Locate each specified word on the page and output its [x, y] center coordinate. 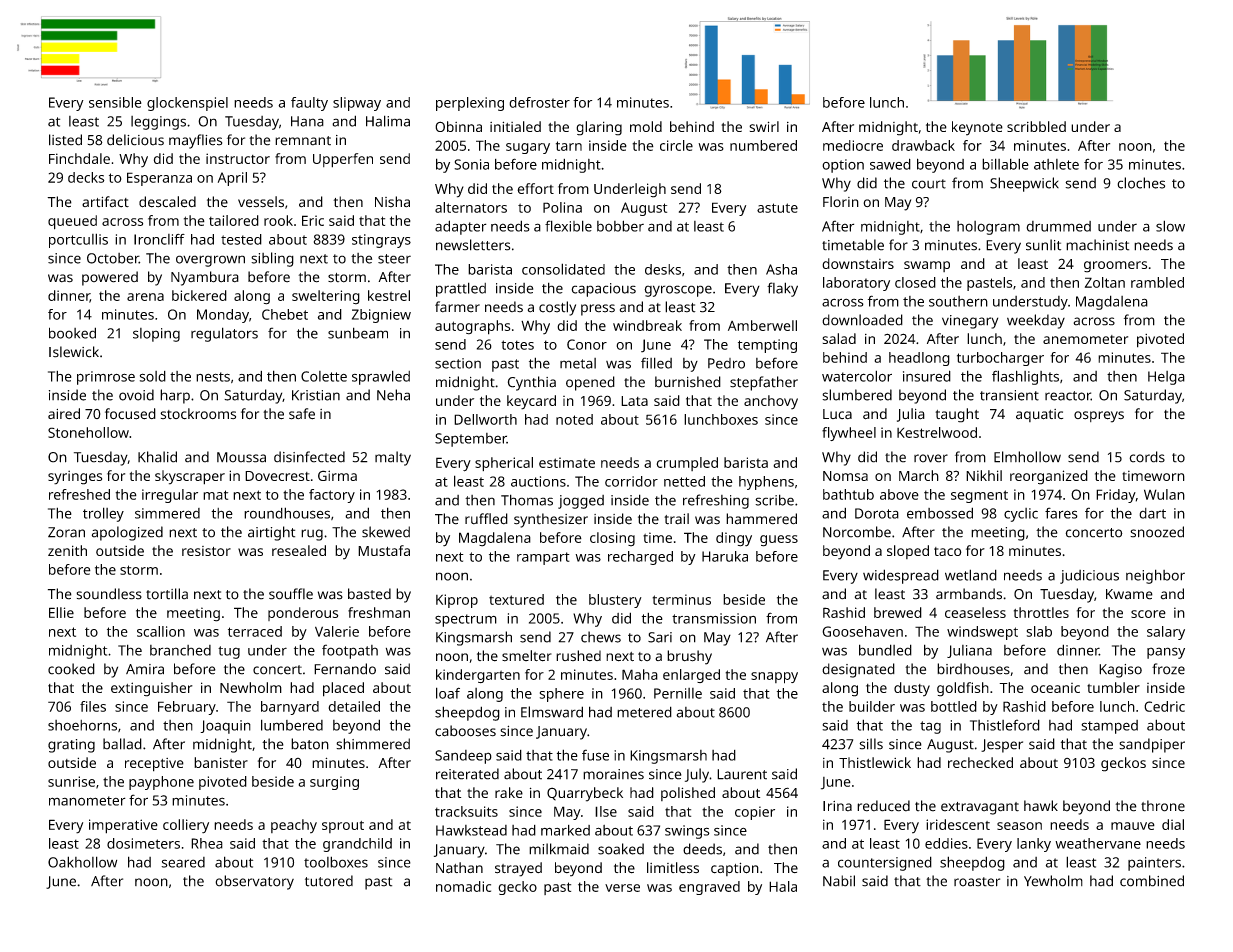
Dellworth [485, 419]
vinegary [970, 322]
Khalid [157, 457]
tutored [329, 881]
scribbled [1036, 126]
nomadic [463, 886]
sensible [115, 102]
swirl [764, 126]
